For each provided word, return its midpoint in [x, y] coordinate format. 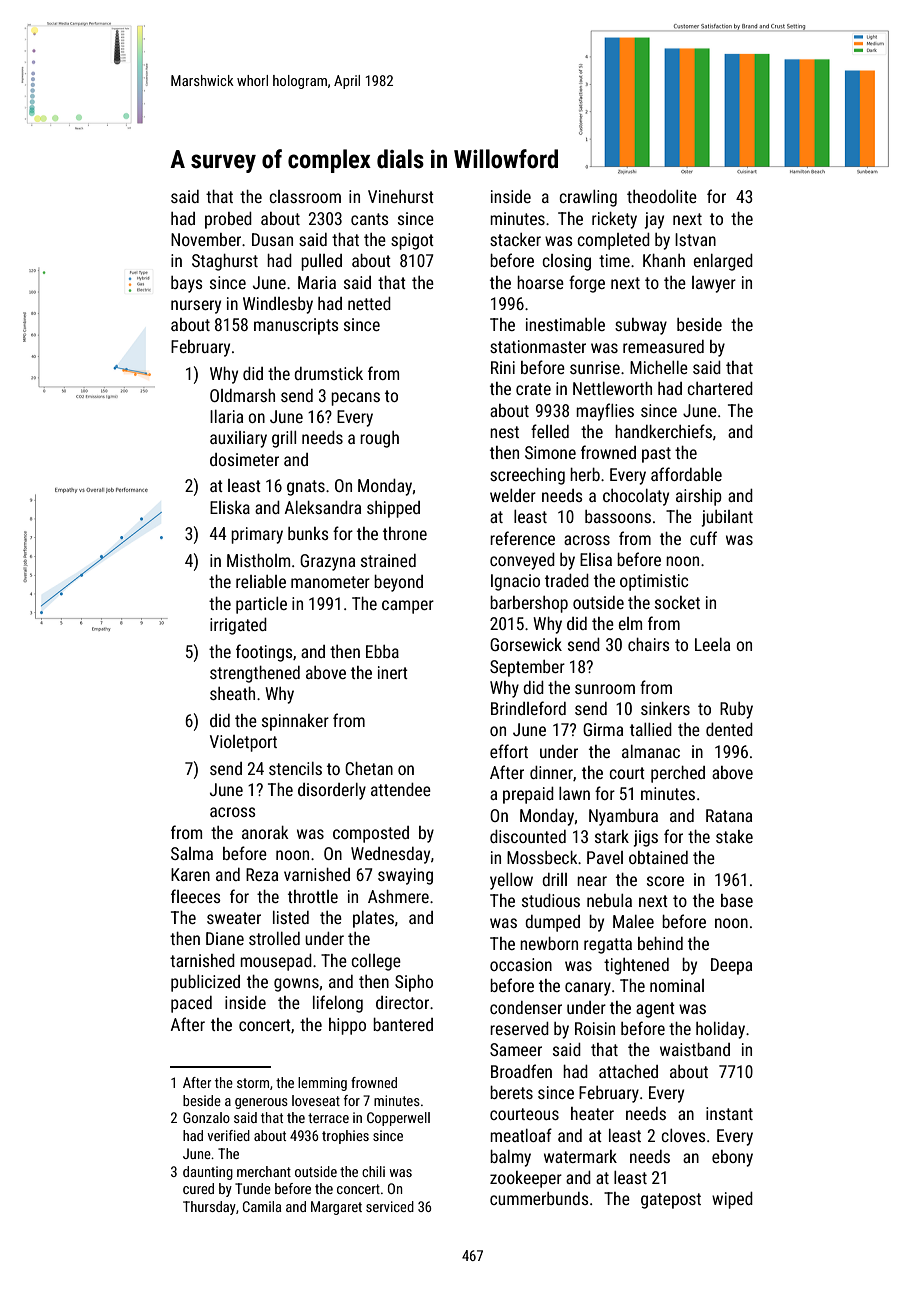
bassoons [618, 516]
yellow [511, 881]
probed [228, 220]
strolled [274, 938]
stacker [515, 239]
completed [613, 241]
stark [612, 836]
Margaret [336, 1208]
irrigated [238, 626]
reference [522, 538]
